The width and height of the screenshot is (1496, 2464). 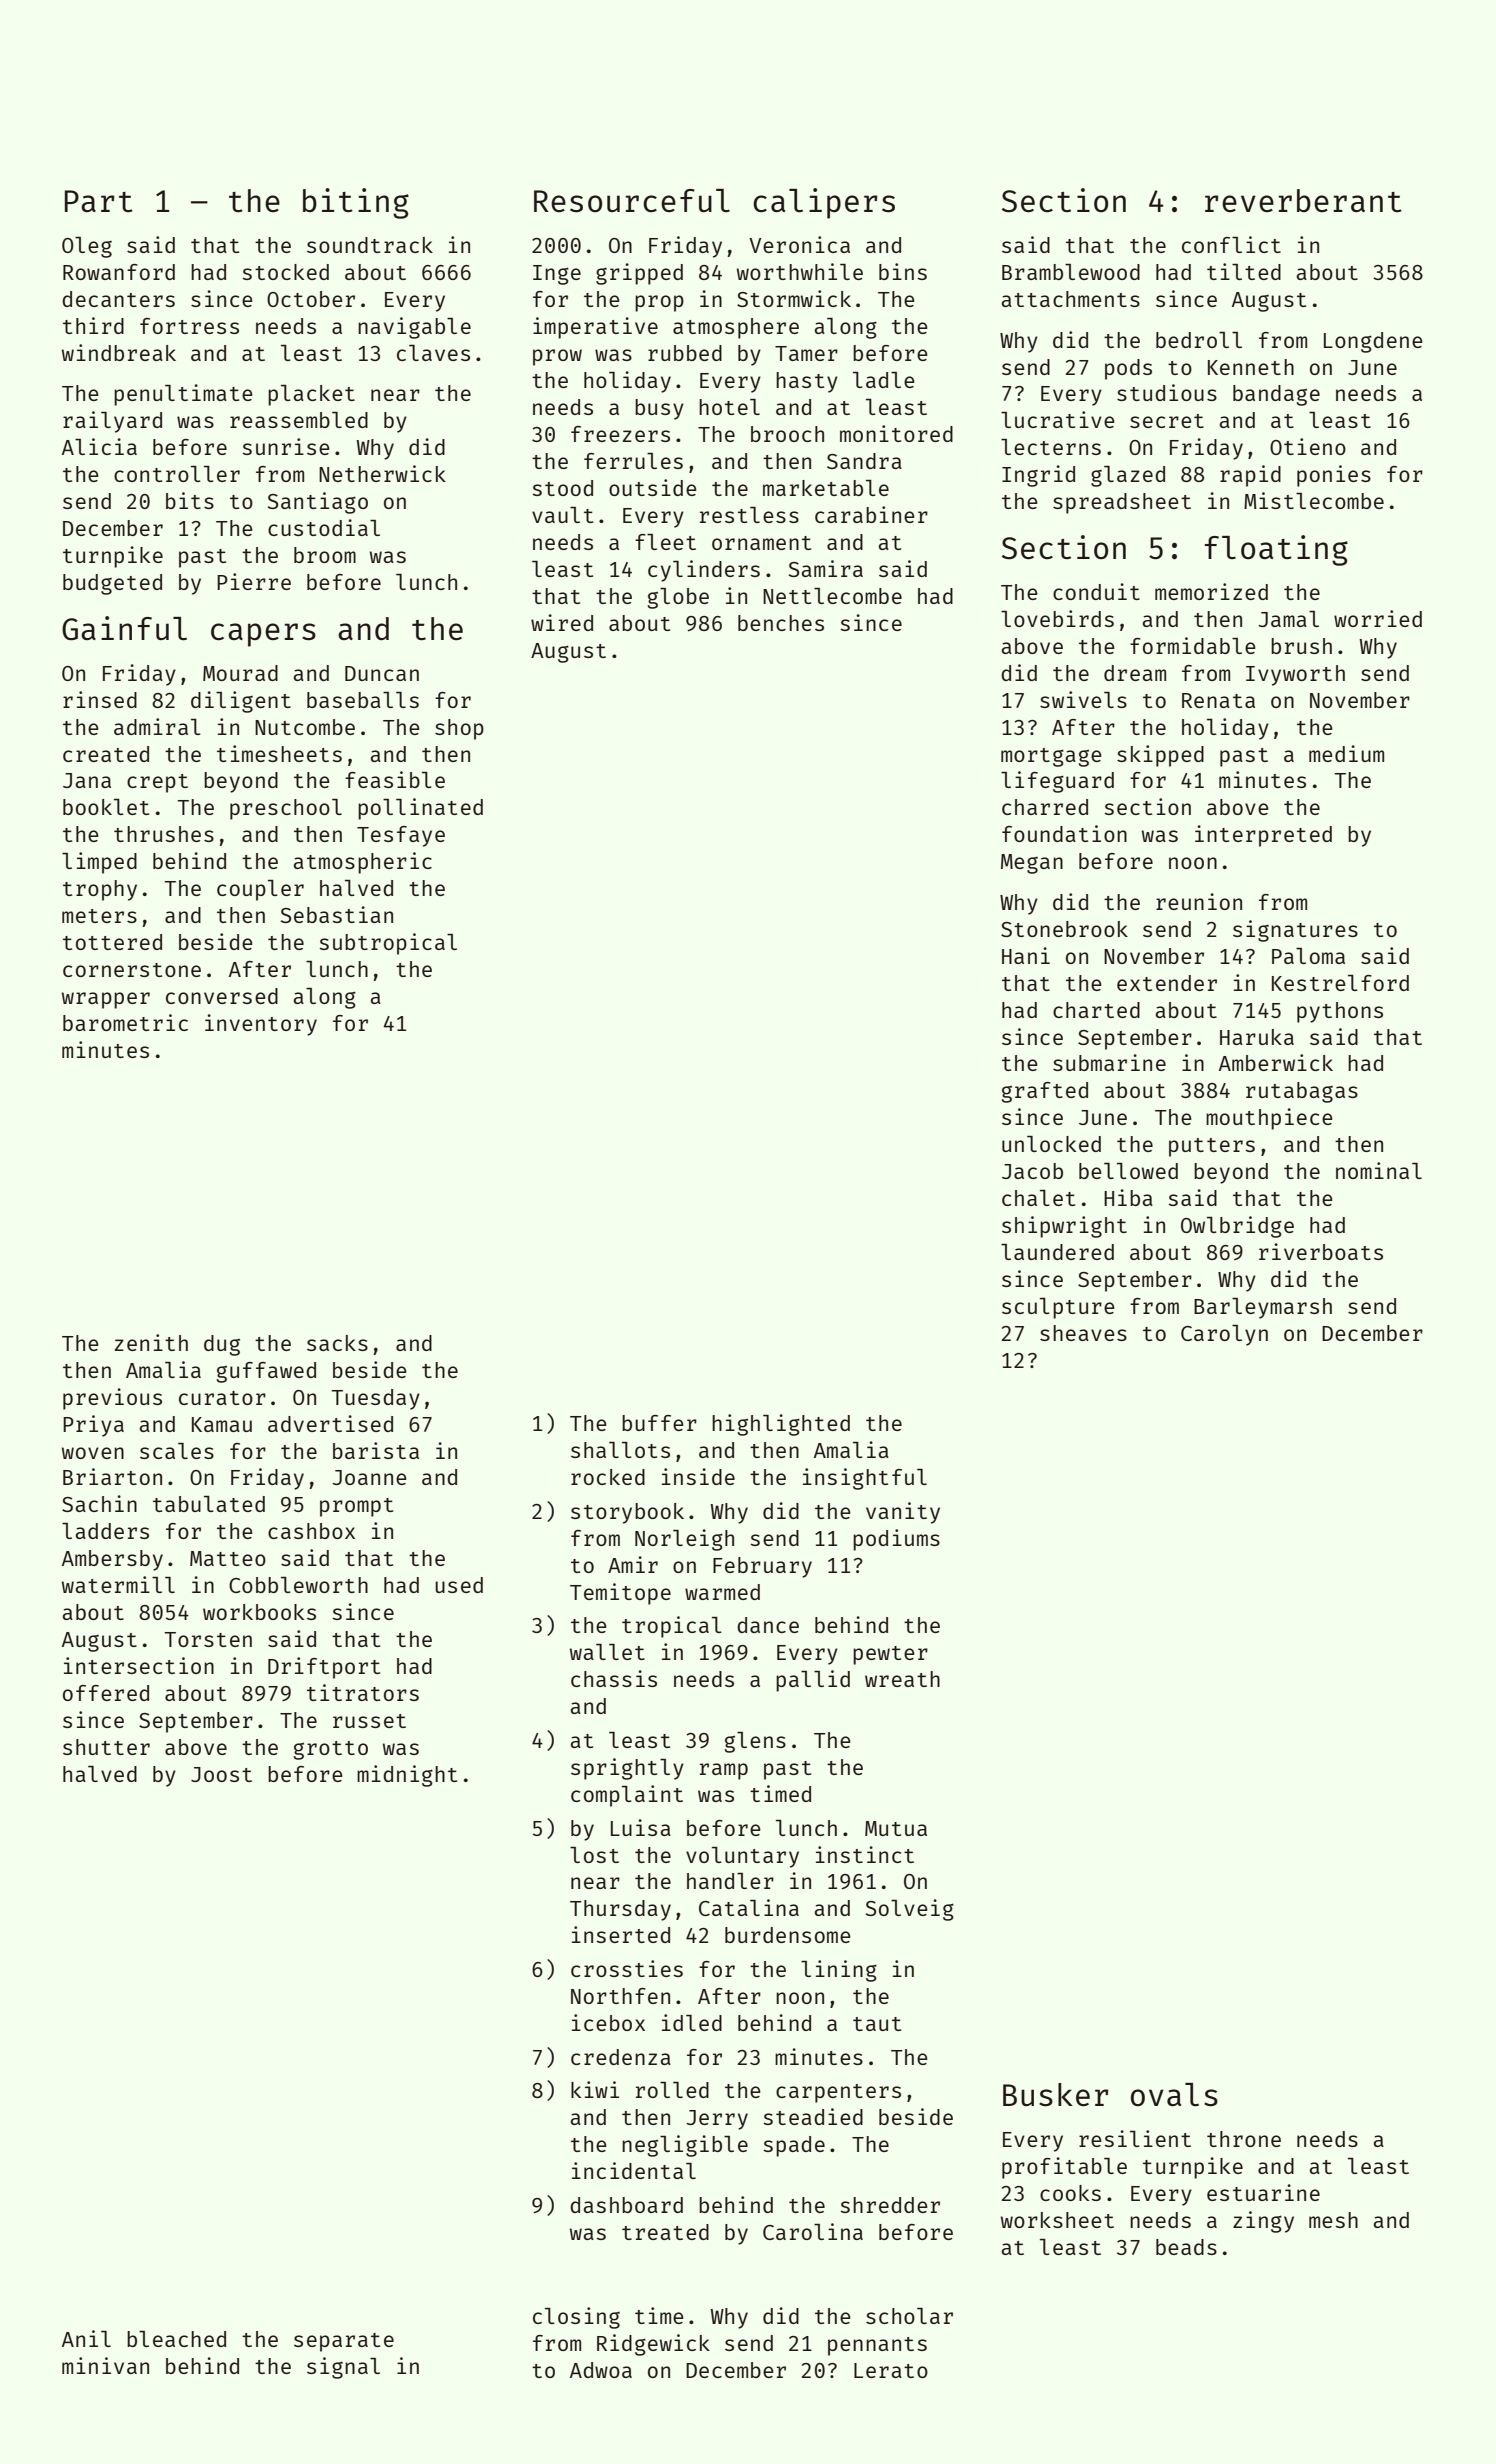 What do you see at coordinates (601, 2370) in the screenshot?
I see `Adwoa` at bounding box center [601, 2370].
